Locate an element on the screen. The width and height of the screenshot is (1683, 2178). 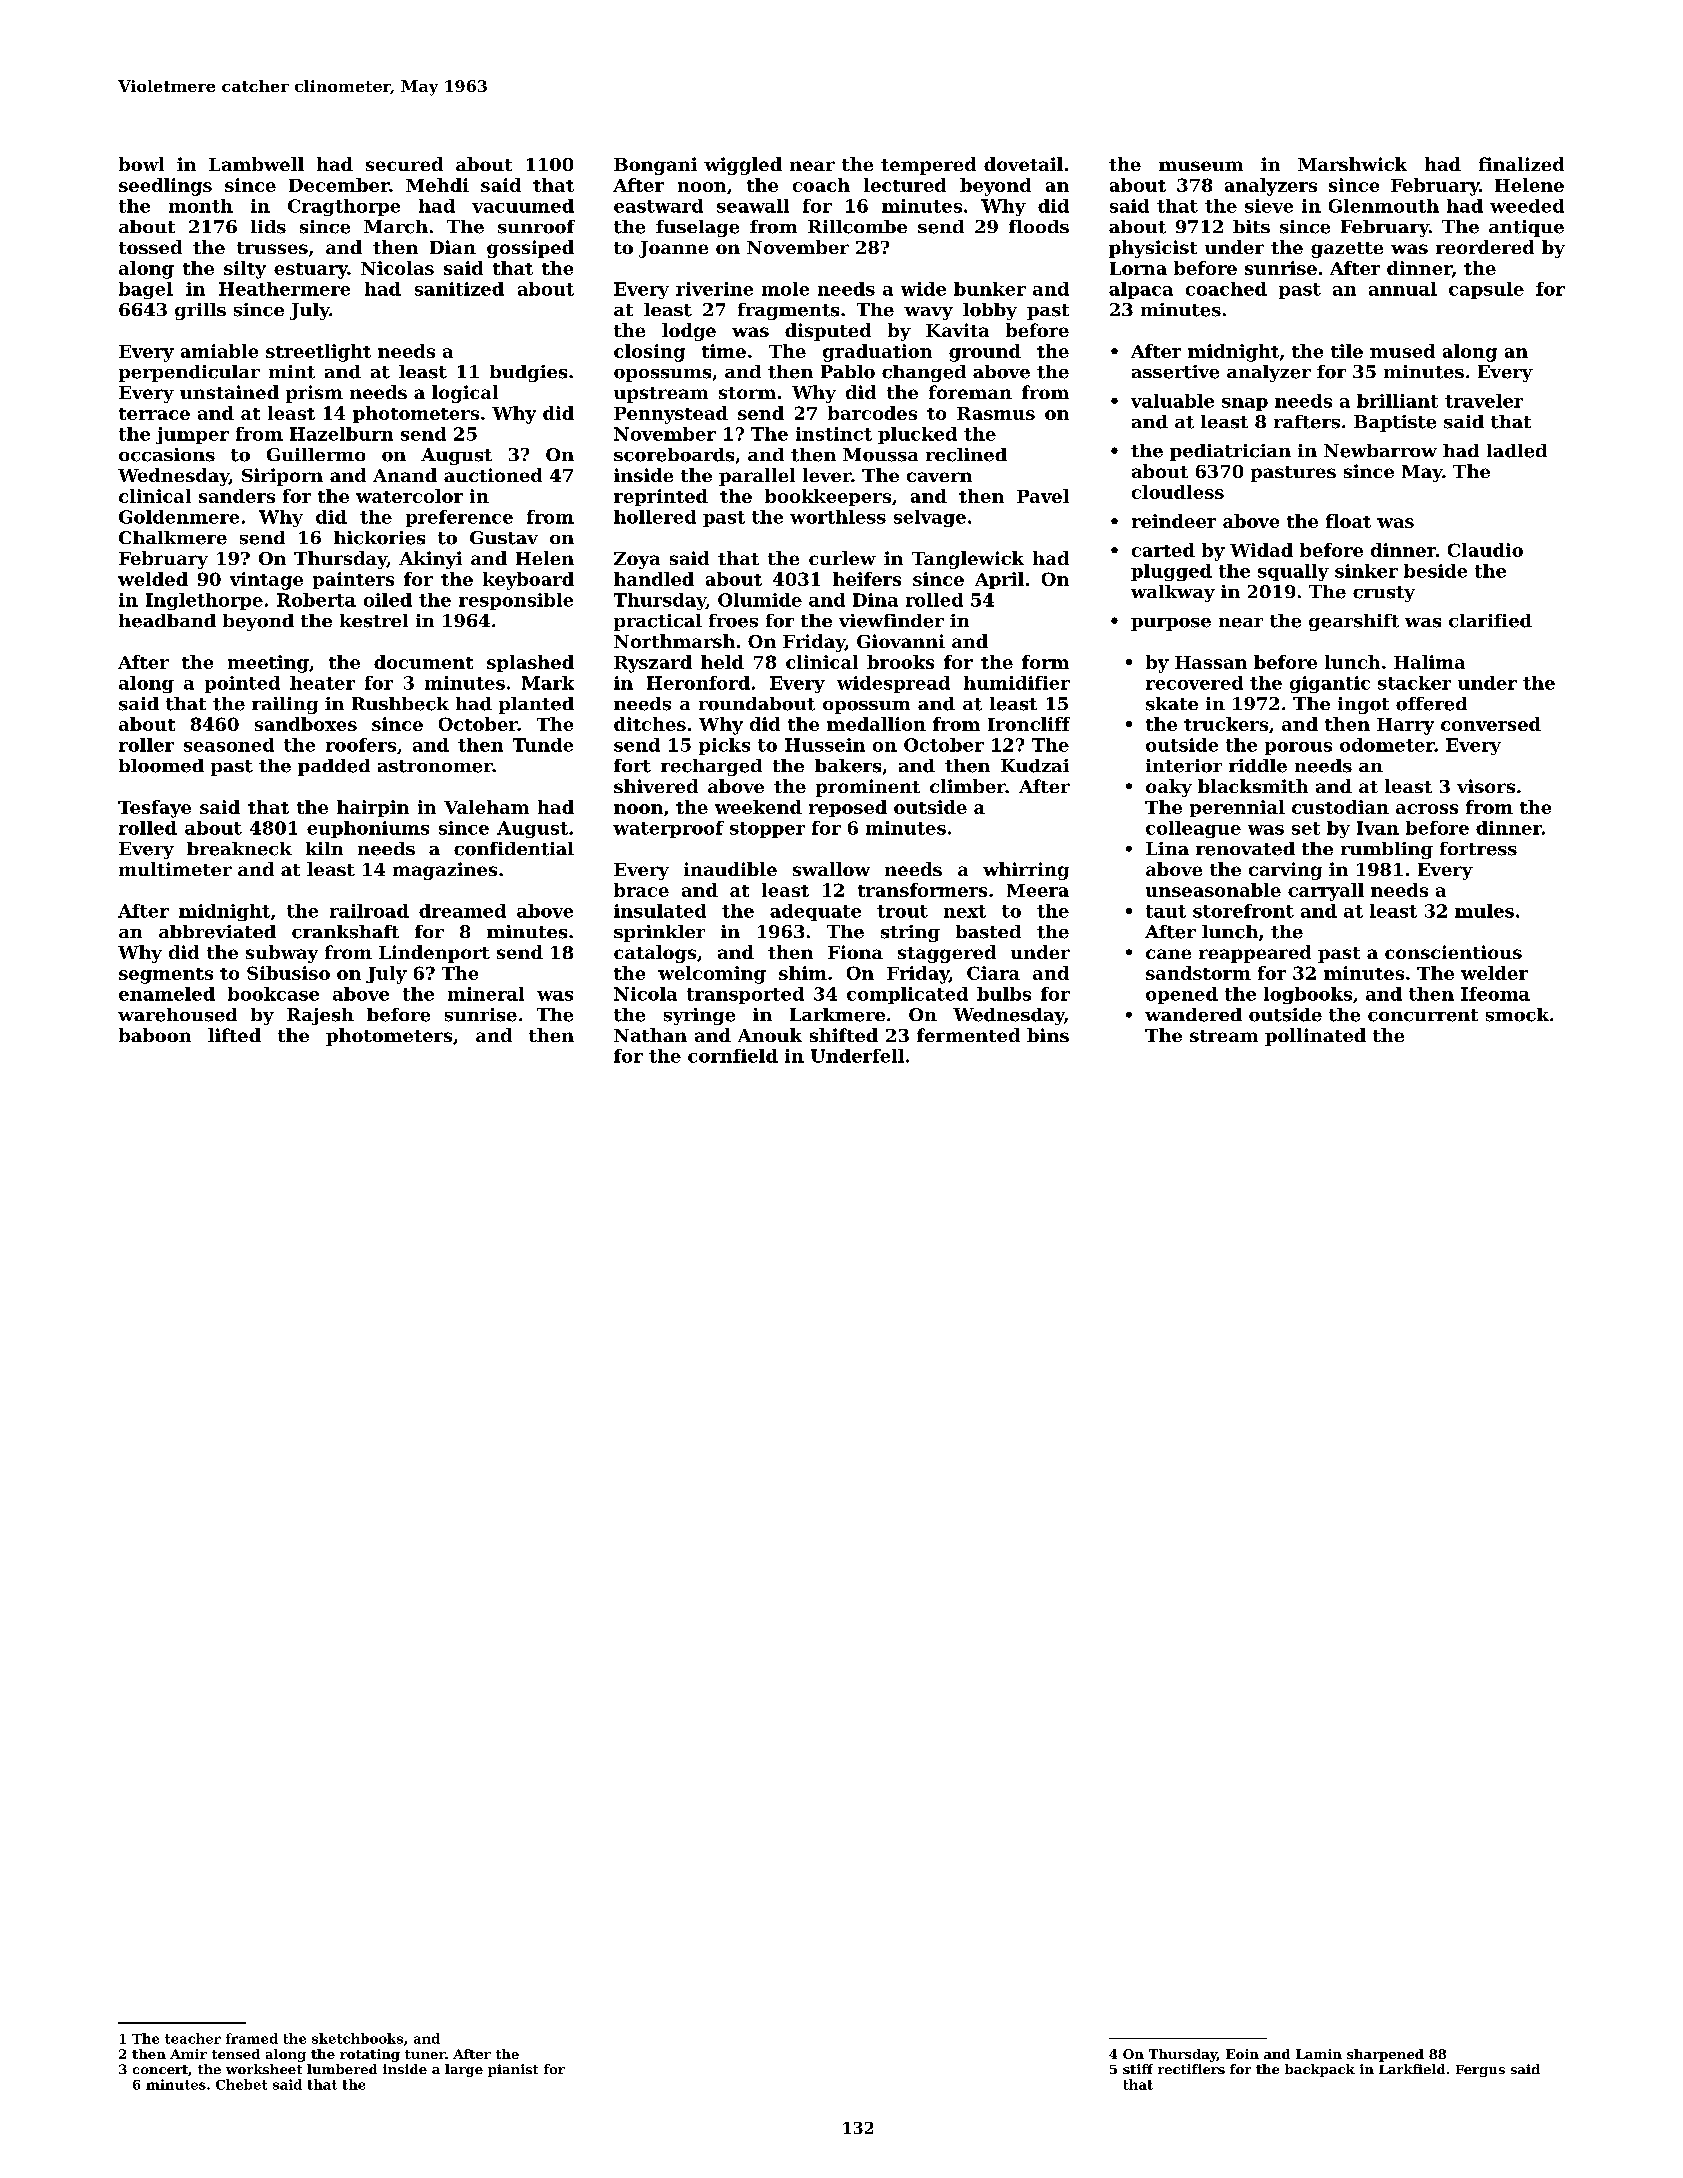
concert is located at coordinates (160, 2069).
